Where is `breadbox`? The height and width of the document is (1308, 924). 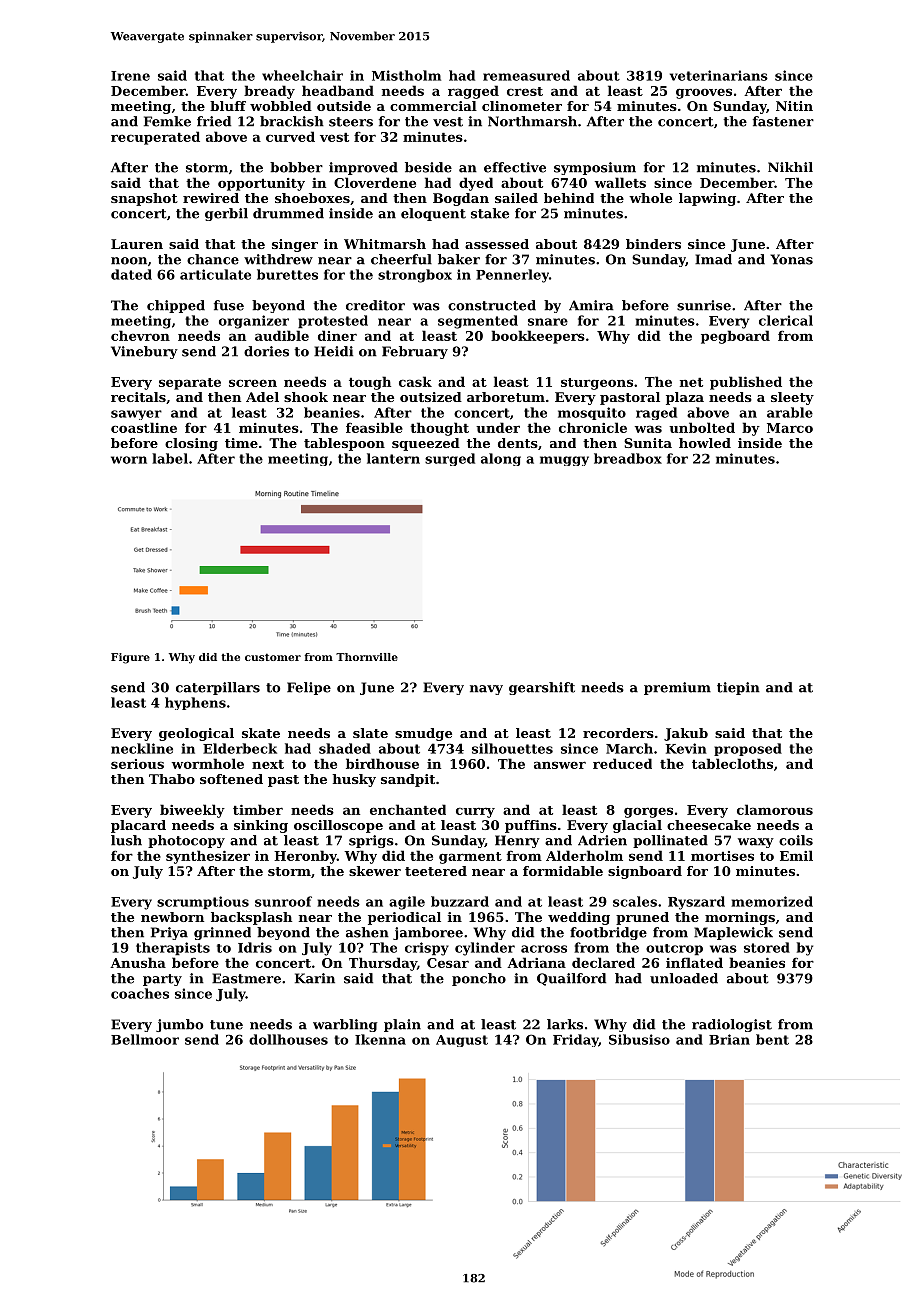
breadbox is located at coordinates (628, 458).
